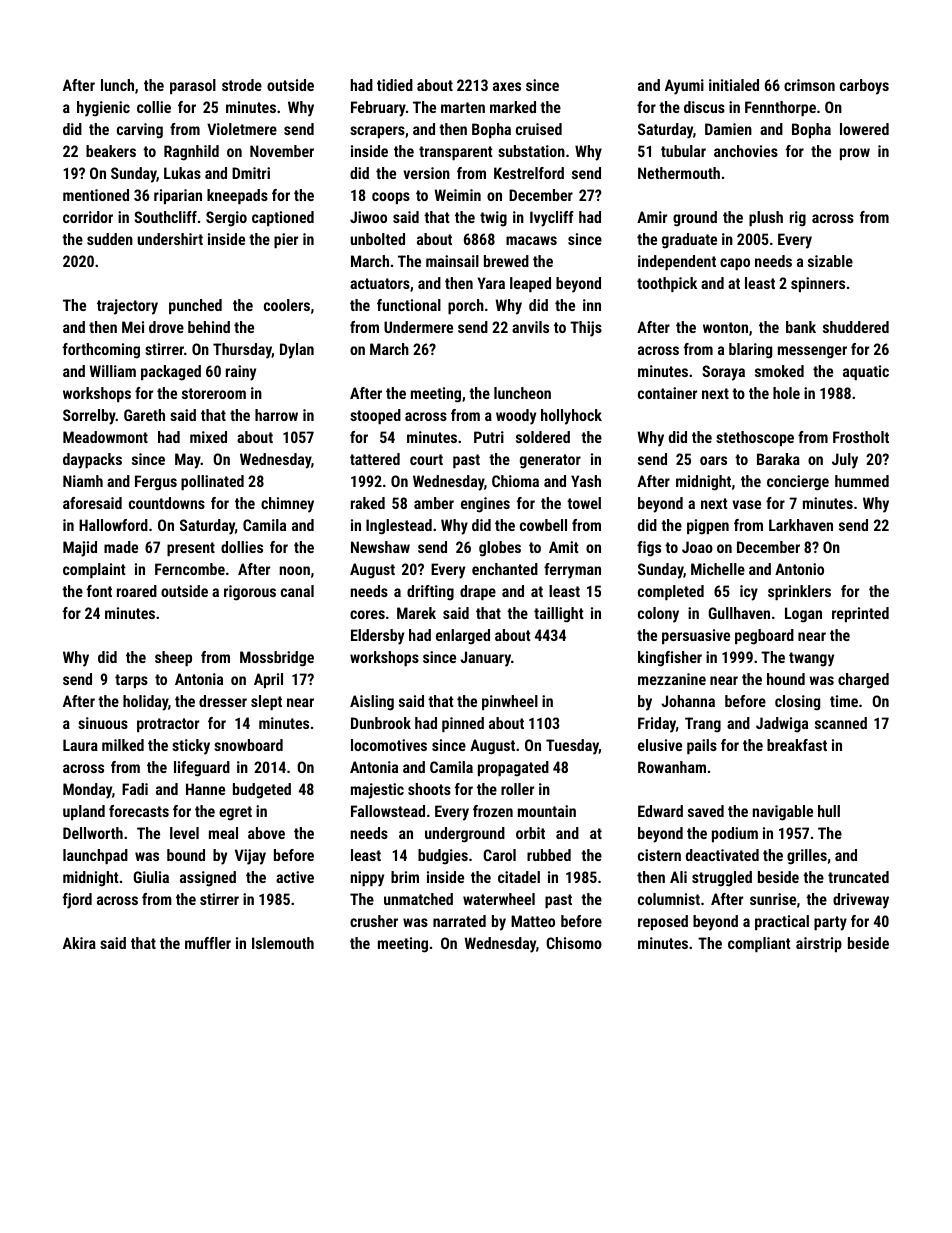 This page has width=952, height=1233. What do you see at coordinates (79, 943) in the page?
I see `Akira` at bounding box center [79, 943].
